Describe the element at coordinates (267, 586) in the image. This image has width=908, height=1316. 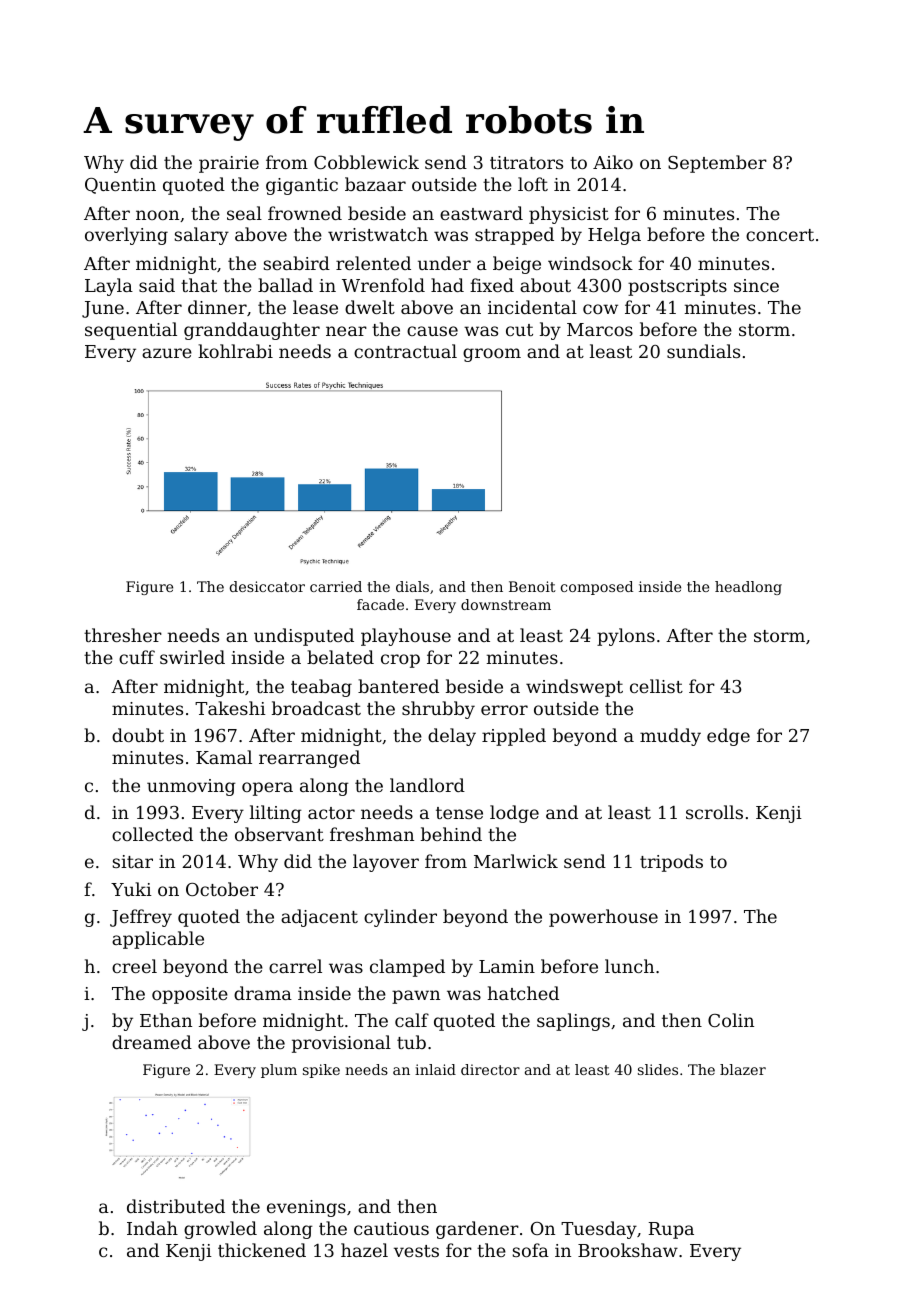
I see `desiccator` at that location.
